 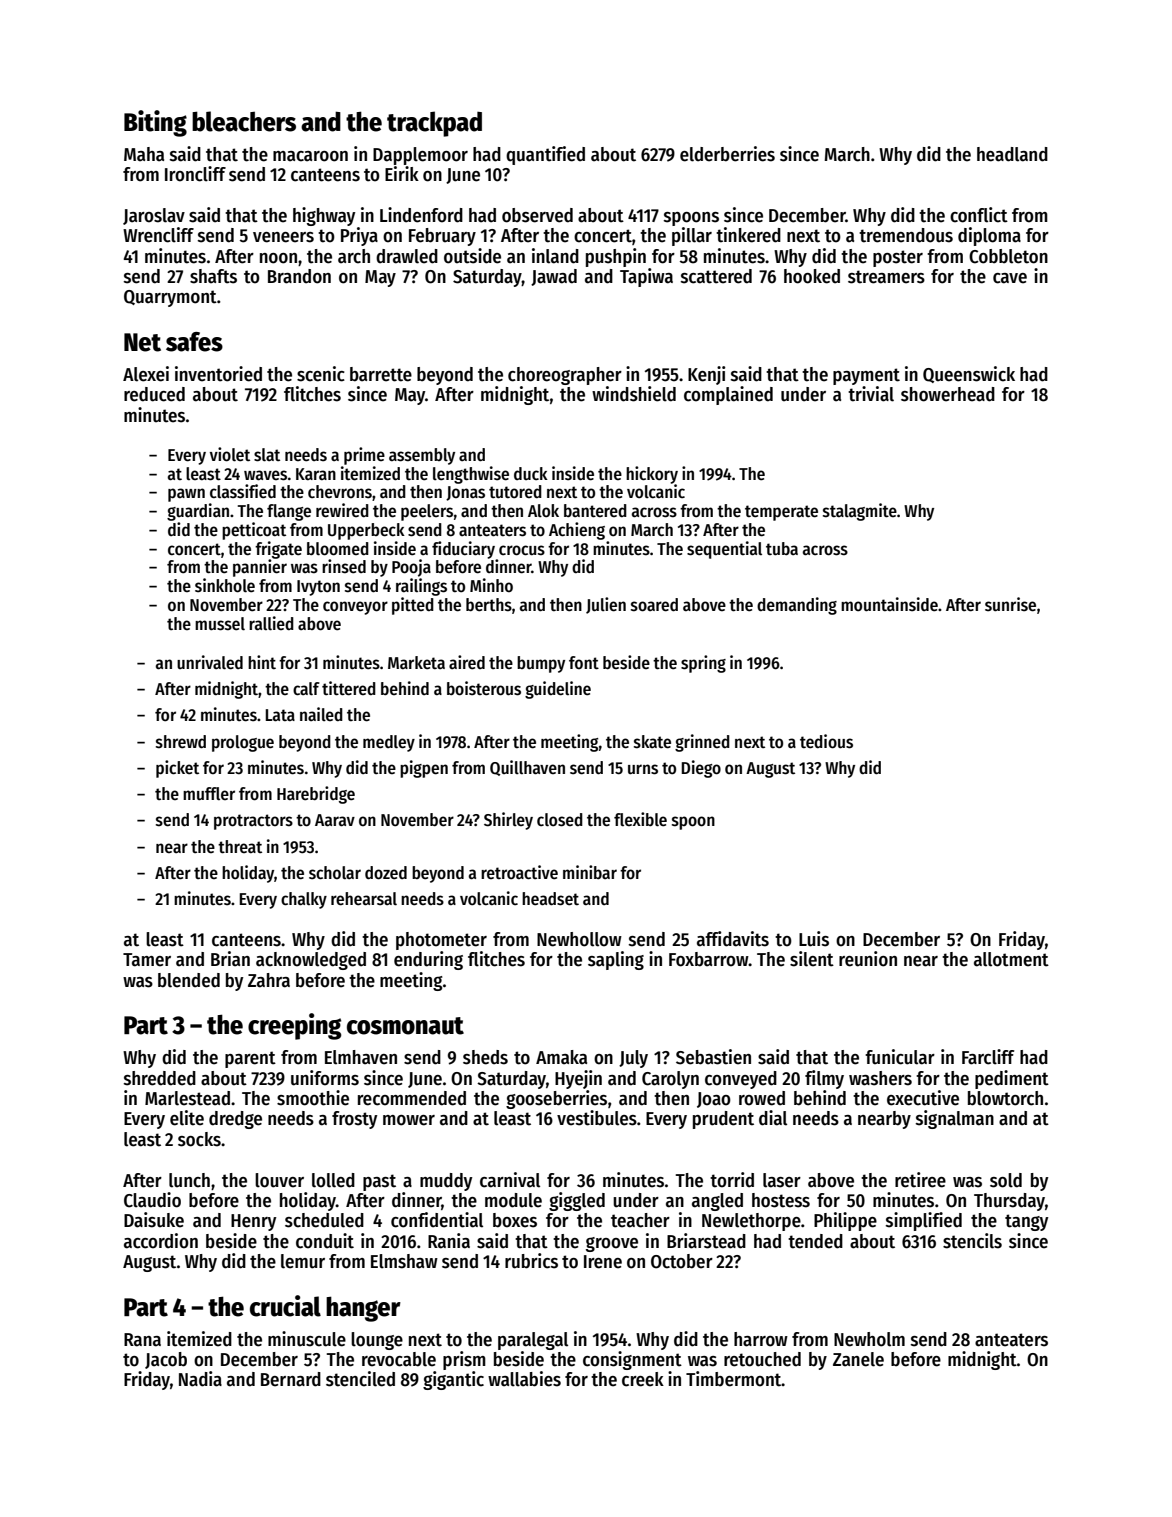 What do you see at coordinates (386, 873) in the page?
I see `dozed` at bounding box center [386, 873].
